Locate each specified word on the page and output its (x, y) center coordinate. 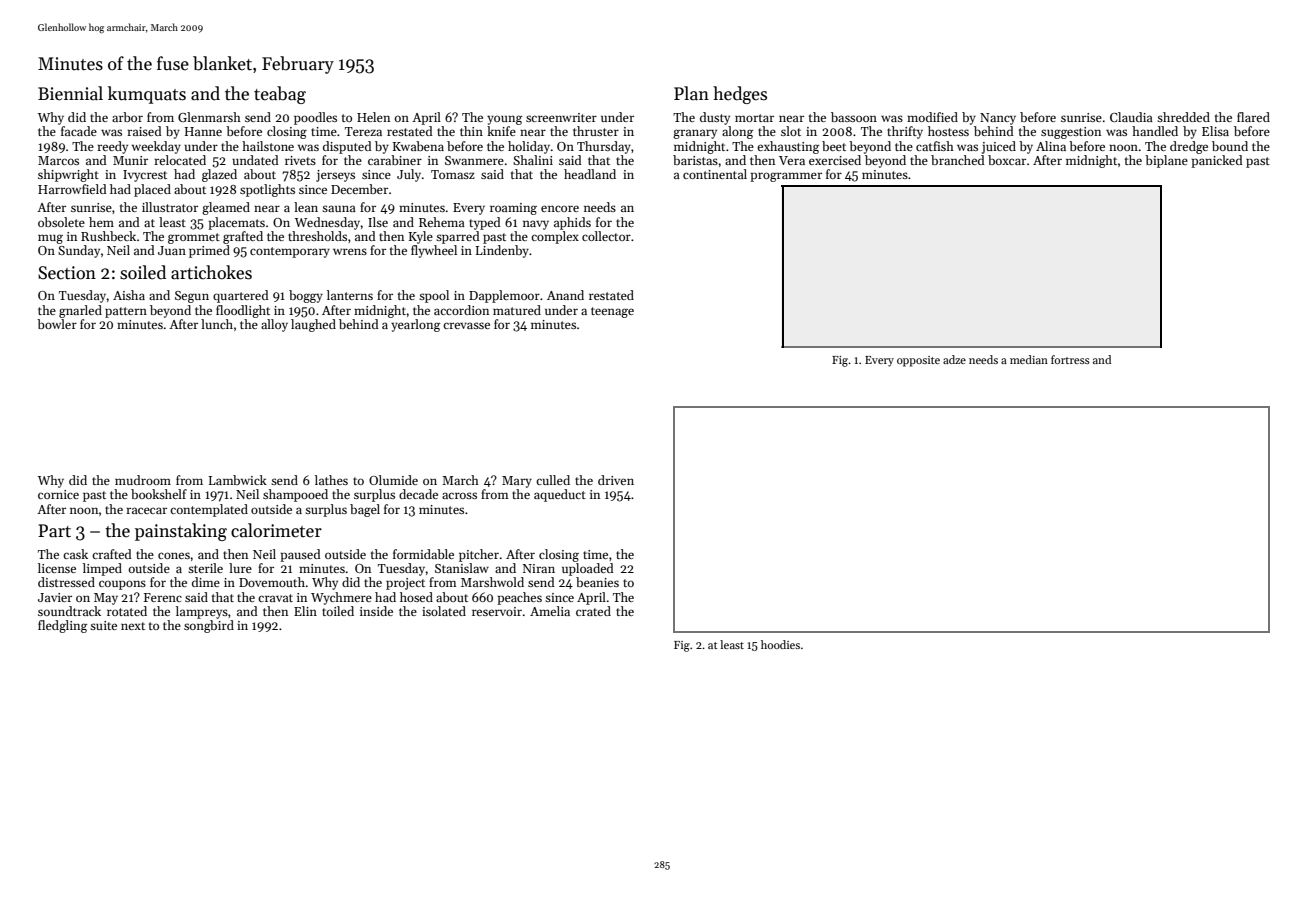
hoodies (780, 644)
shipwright (68, 175)
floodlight (243, 311)
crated (593, 611)
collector (606, 236)
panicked (1217, 161)
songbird (209, 626)
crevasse (466, 325)
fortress (1070, 359)
